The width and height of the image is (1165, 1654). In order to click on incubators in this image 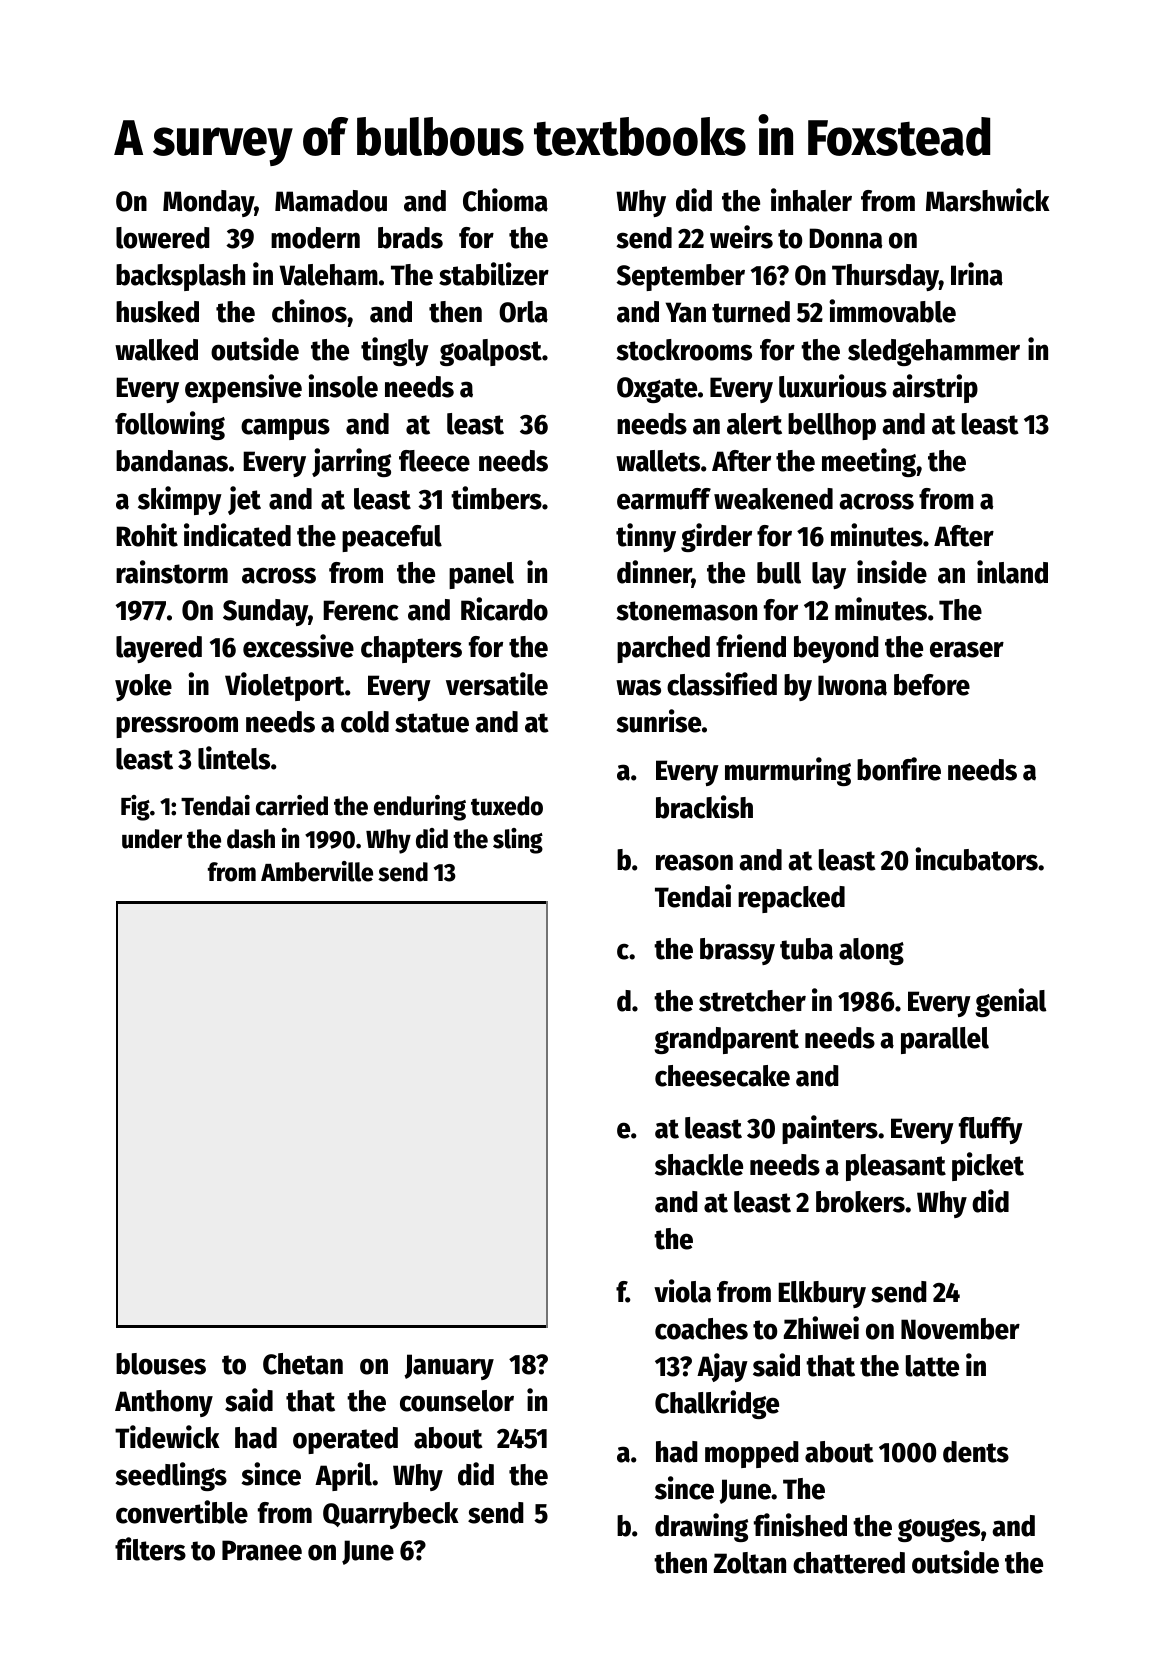, I will do `click(976, 859)`.
